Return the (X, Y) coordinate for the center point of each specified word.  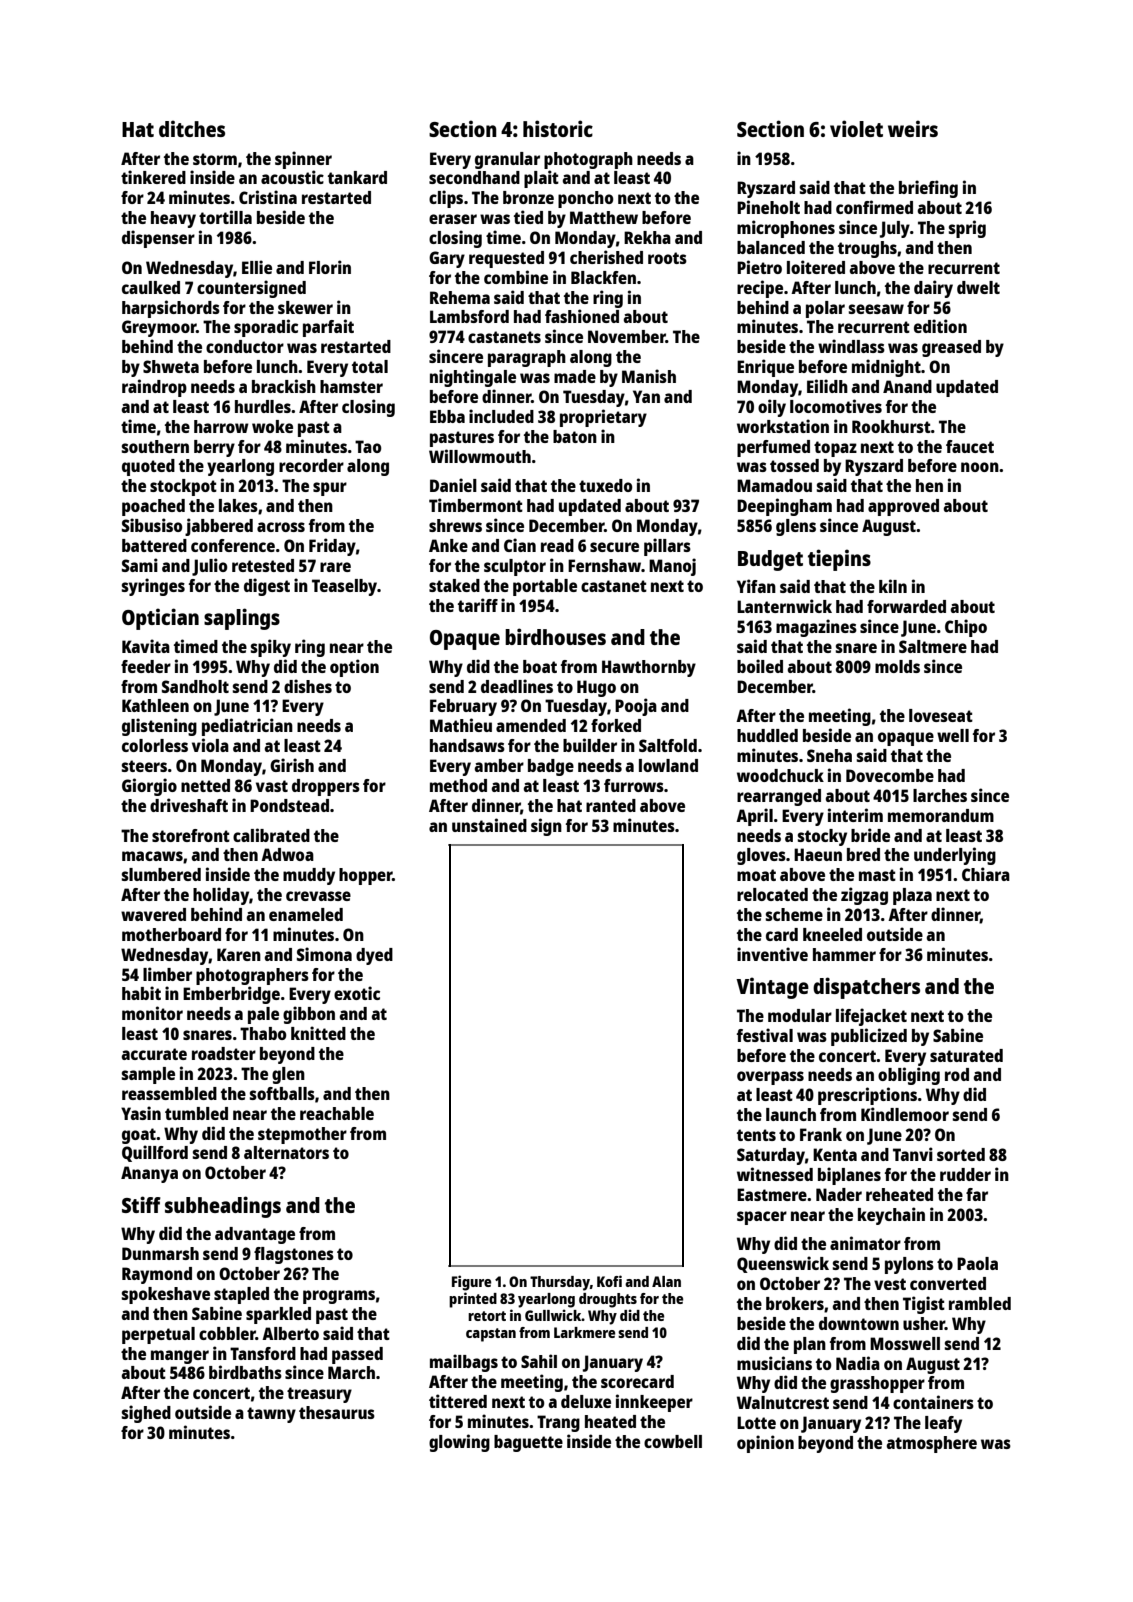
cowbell (673, 1441)
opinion (765, 1444)
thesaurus (337, 1412)
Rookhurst (891, 426)
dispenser (158, 239)
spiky (271, 648)
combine (516, 277)
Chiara (986, 874)
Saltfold (668, 745)
